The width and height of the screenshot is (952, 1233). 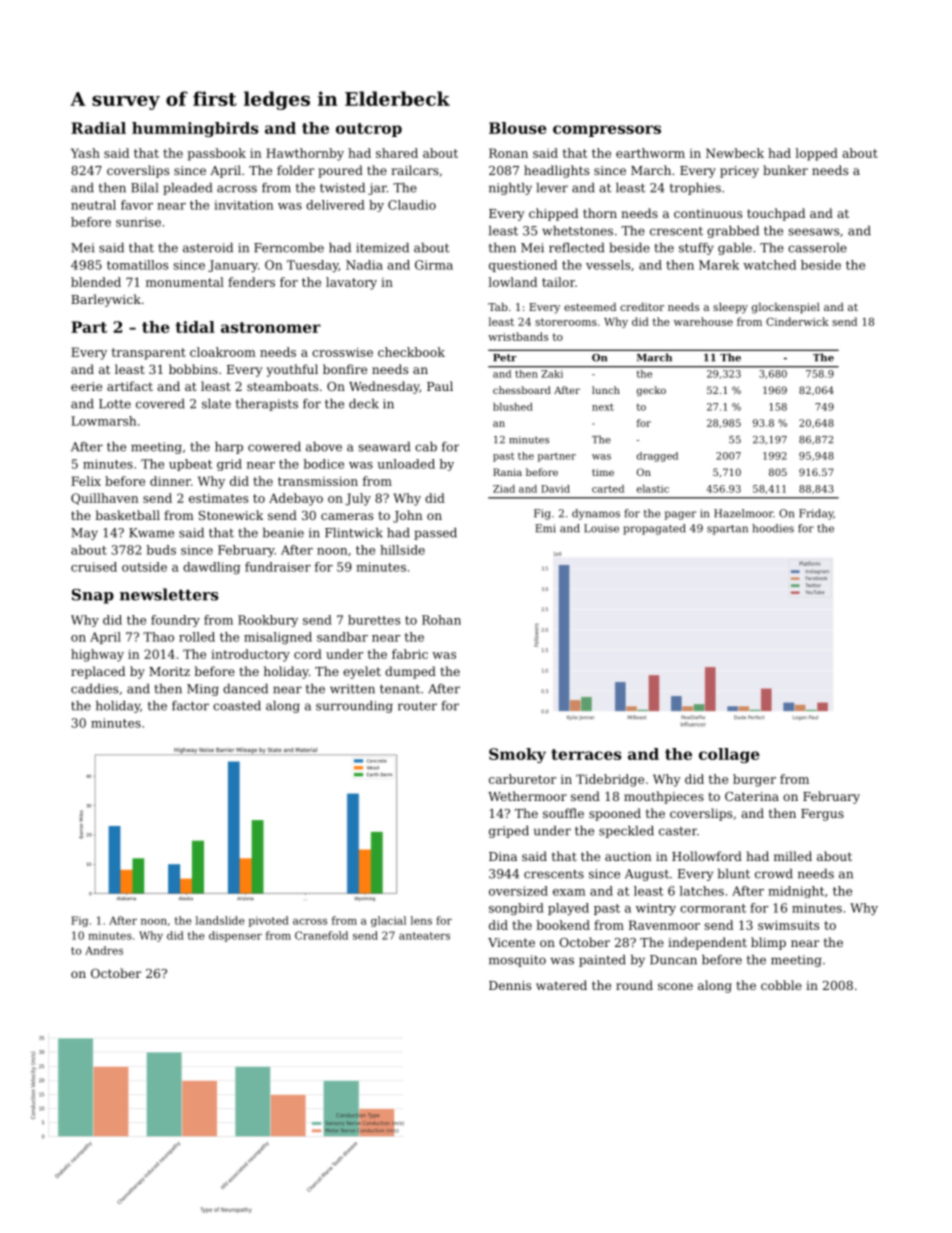 What do you see at coordinates (743, 513) in the screenshot?
I see `Hazelmoor` at bounding box center [743, 513].
